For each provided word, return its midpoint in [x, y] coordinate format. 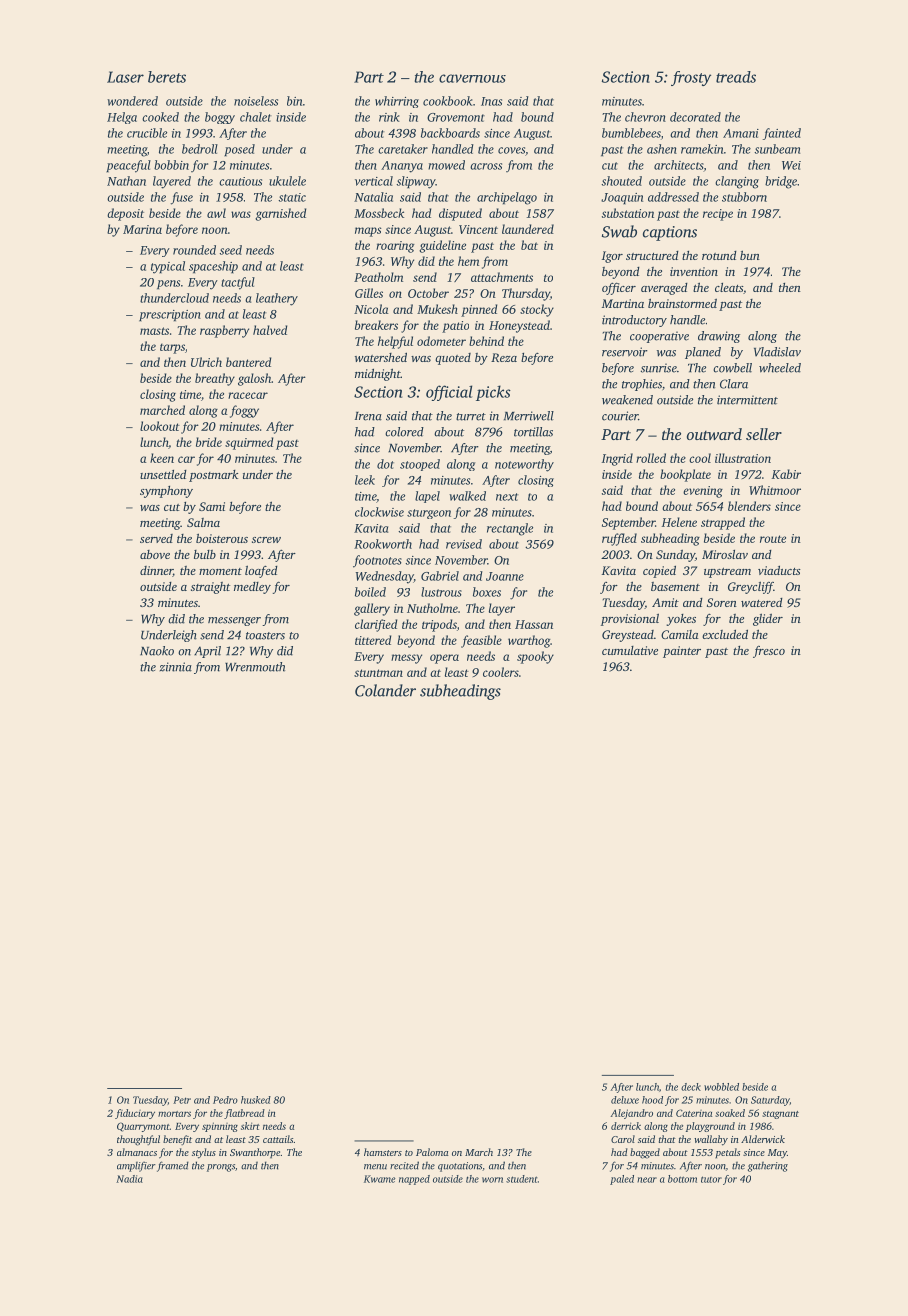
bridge [781, 182]
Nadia [129, 1179]
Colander [385, 690]
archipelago [507, 198]
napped [414, 1180]
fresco [769, 652]
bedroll [200, 149]
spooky [535, 657]
